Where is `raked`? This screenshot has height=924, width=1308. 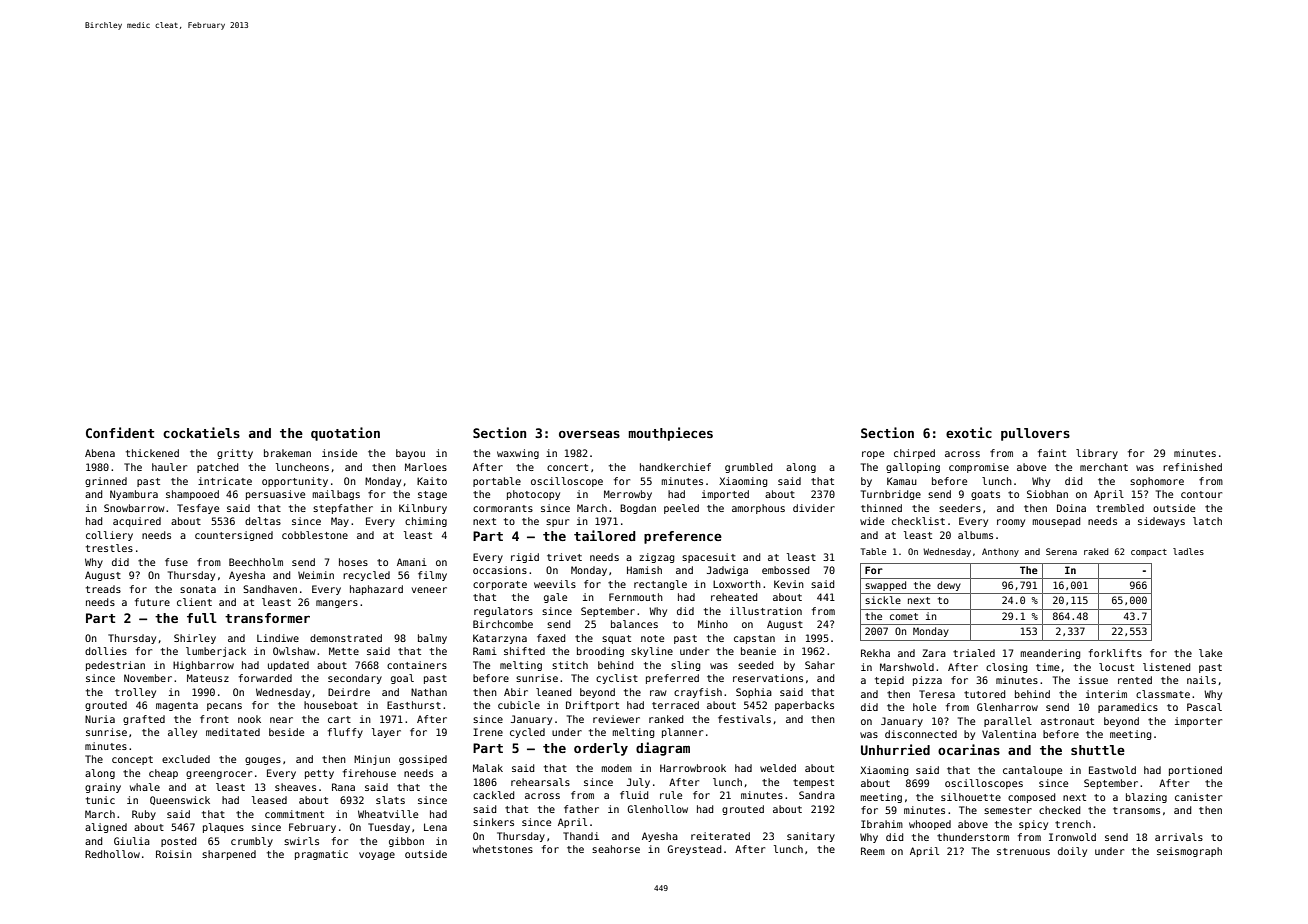 raked is located at coordinates (1096, 551).
